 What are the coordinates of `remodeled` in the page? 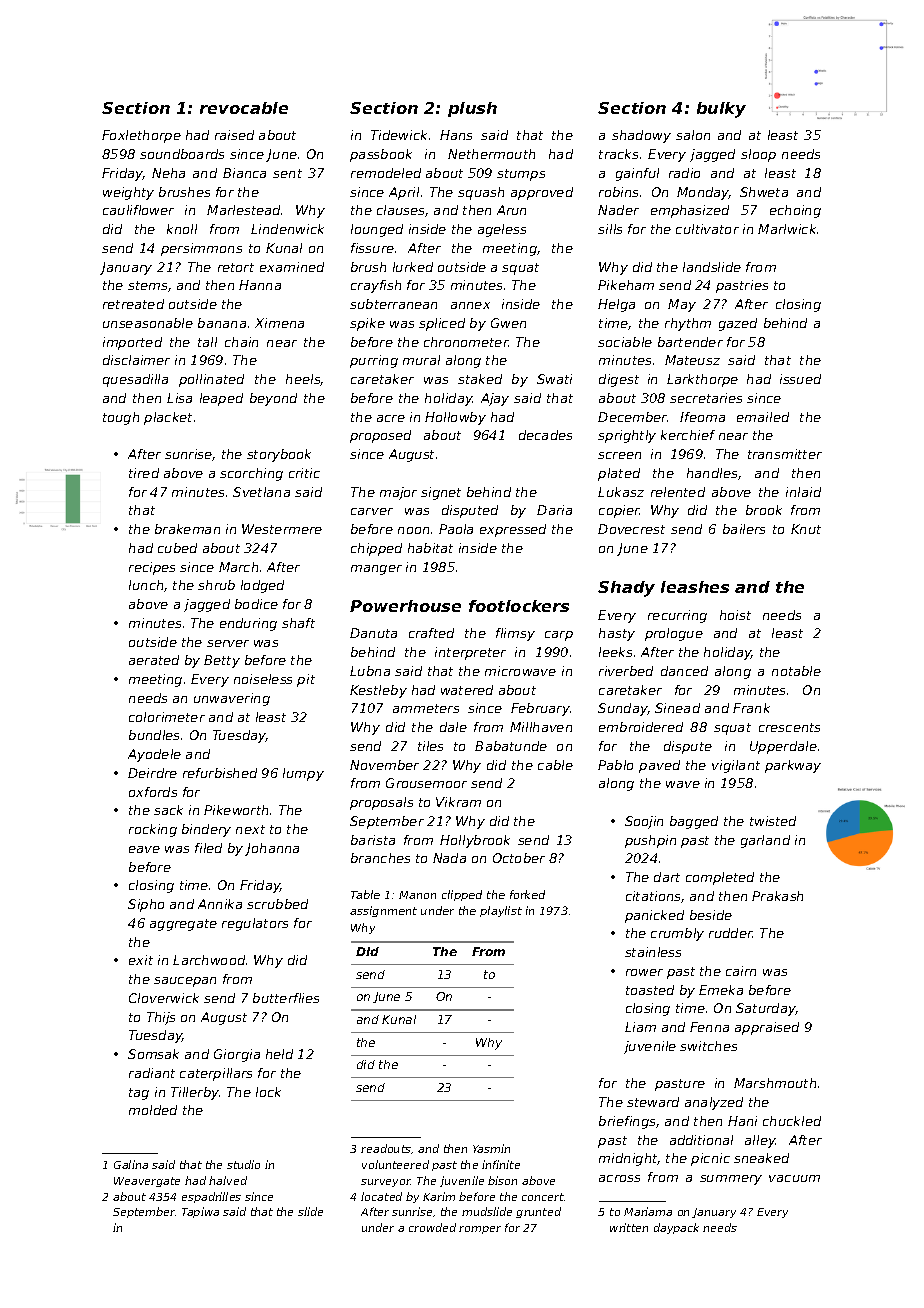 It's located at (386, 173).
